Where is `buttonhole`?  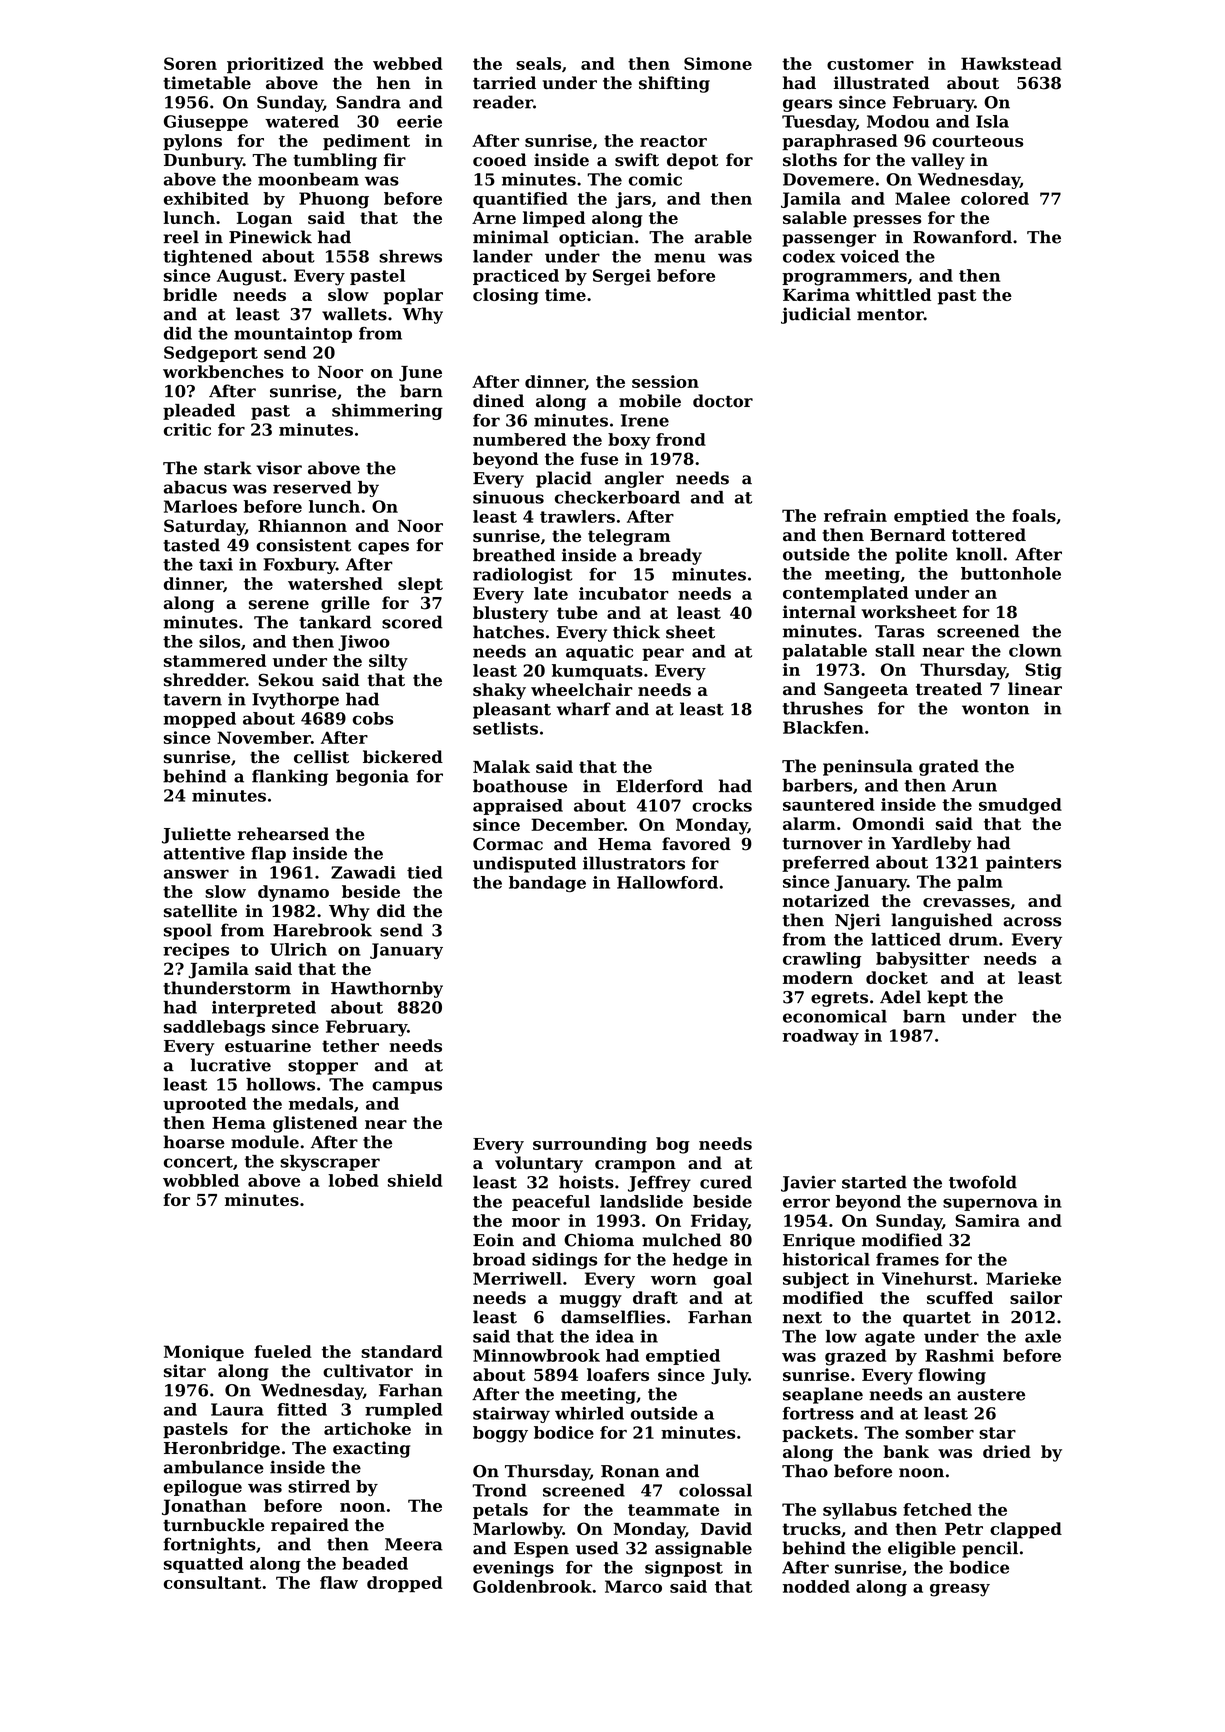
buttonhole is located at coordinates (1011, 573).
